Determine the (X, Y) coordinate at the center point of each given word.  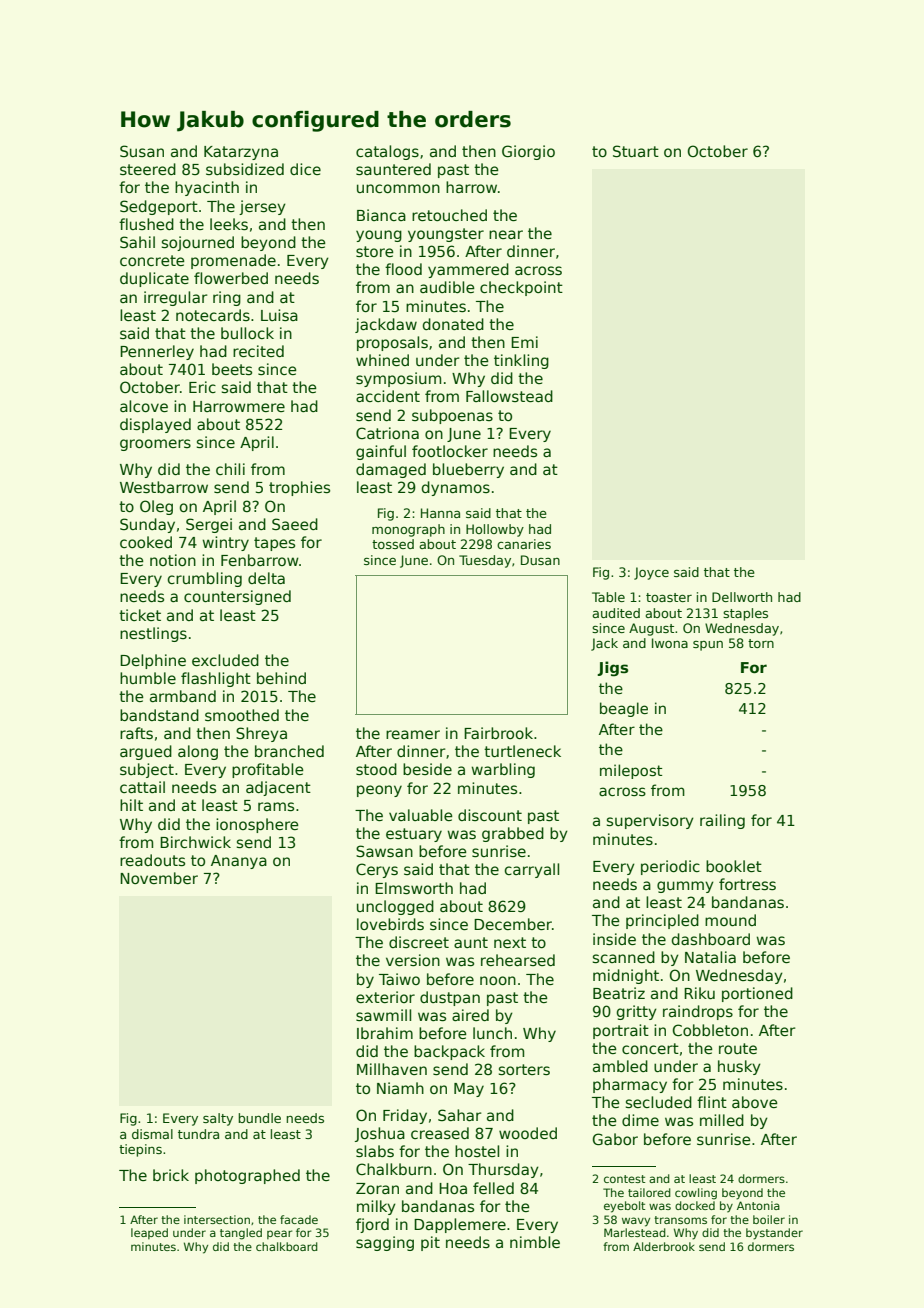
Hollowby (495, 530)
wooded (528, 1133)
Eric (202, 387)
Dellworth (742, 597)
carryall (531, 870)
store (375, 251)
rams (276, 806)
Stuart (636, 151)
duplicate (154, 279)
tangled (241, 1234)
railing (722, 821)
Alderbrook (664, 1246)
